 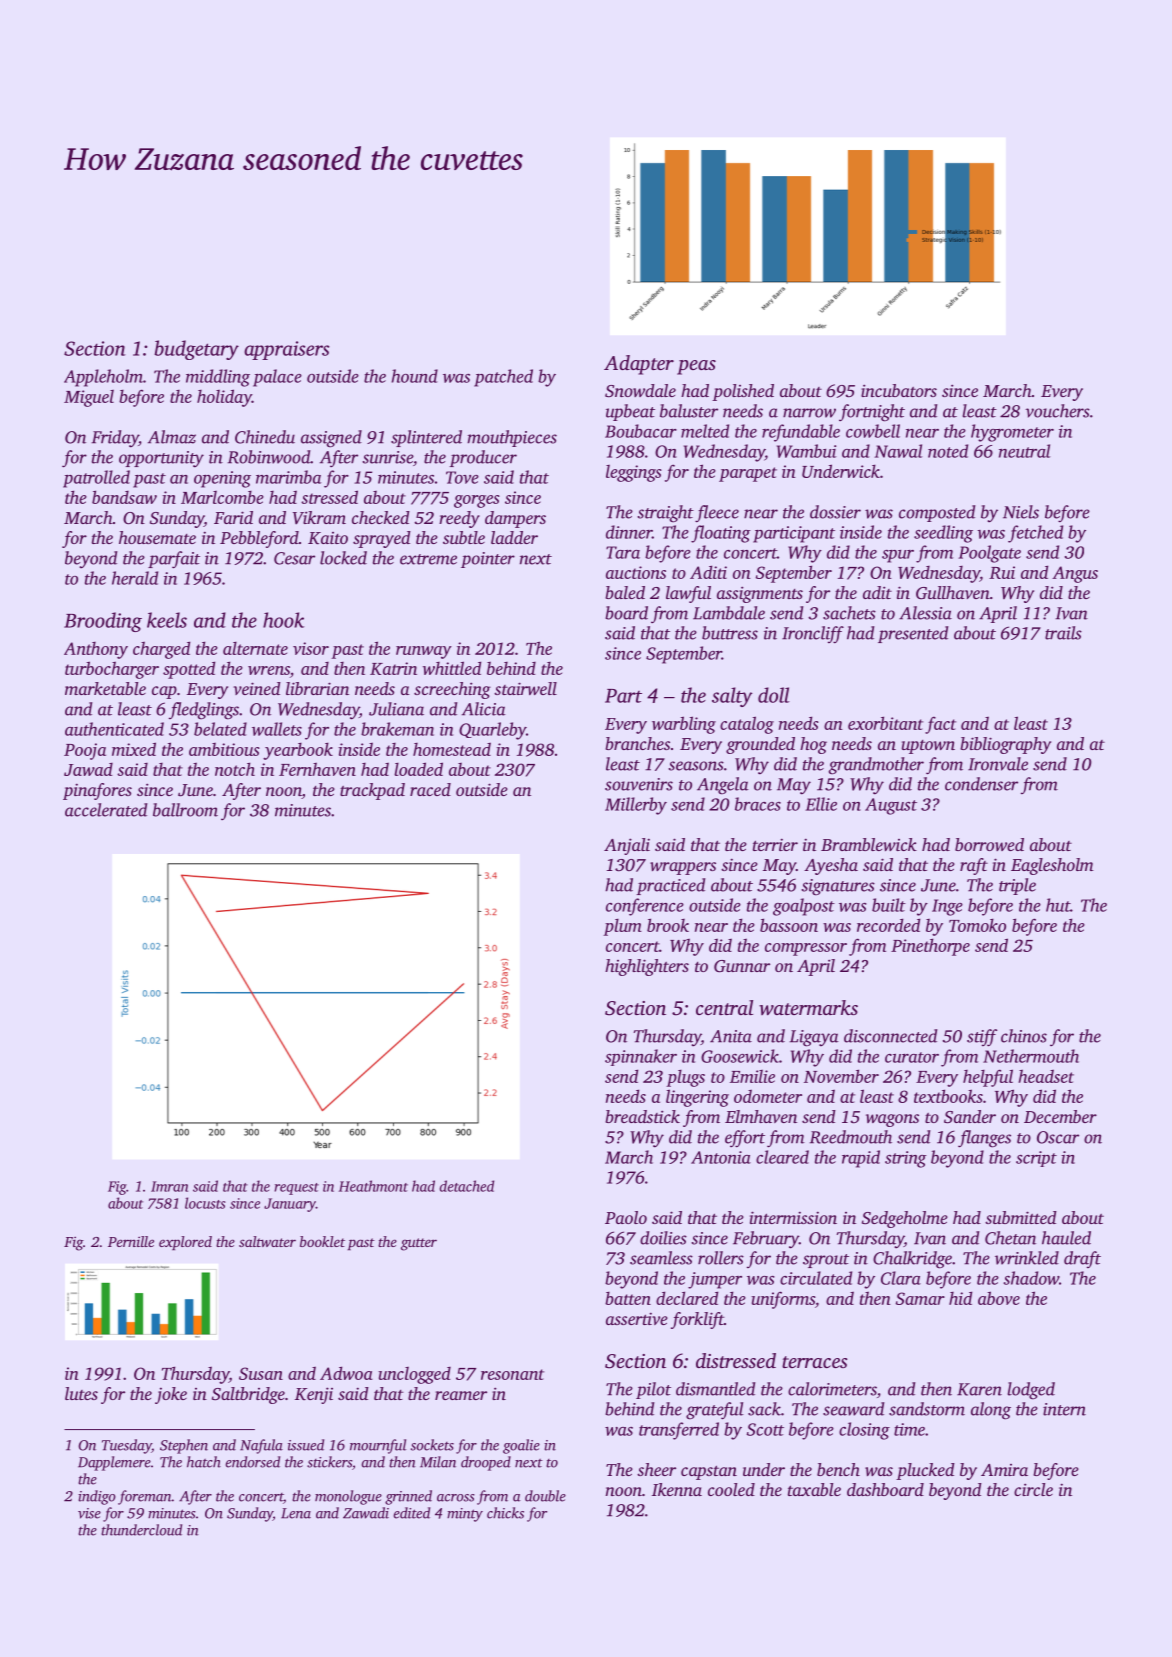 I want to click on Millerby, so click(x=636, y=806).
